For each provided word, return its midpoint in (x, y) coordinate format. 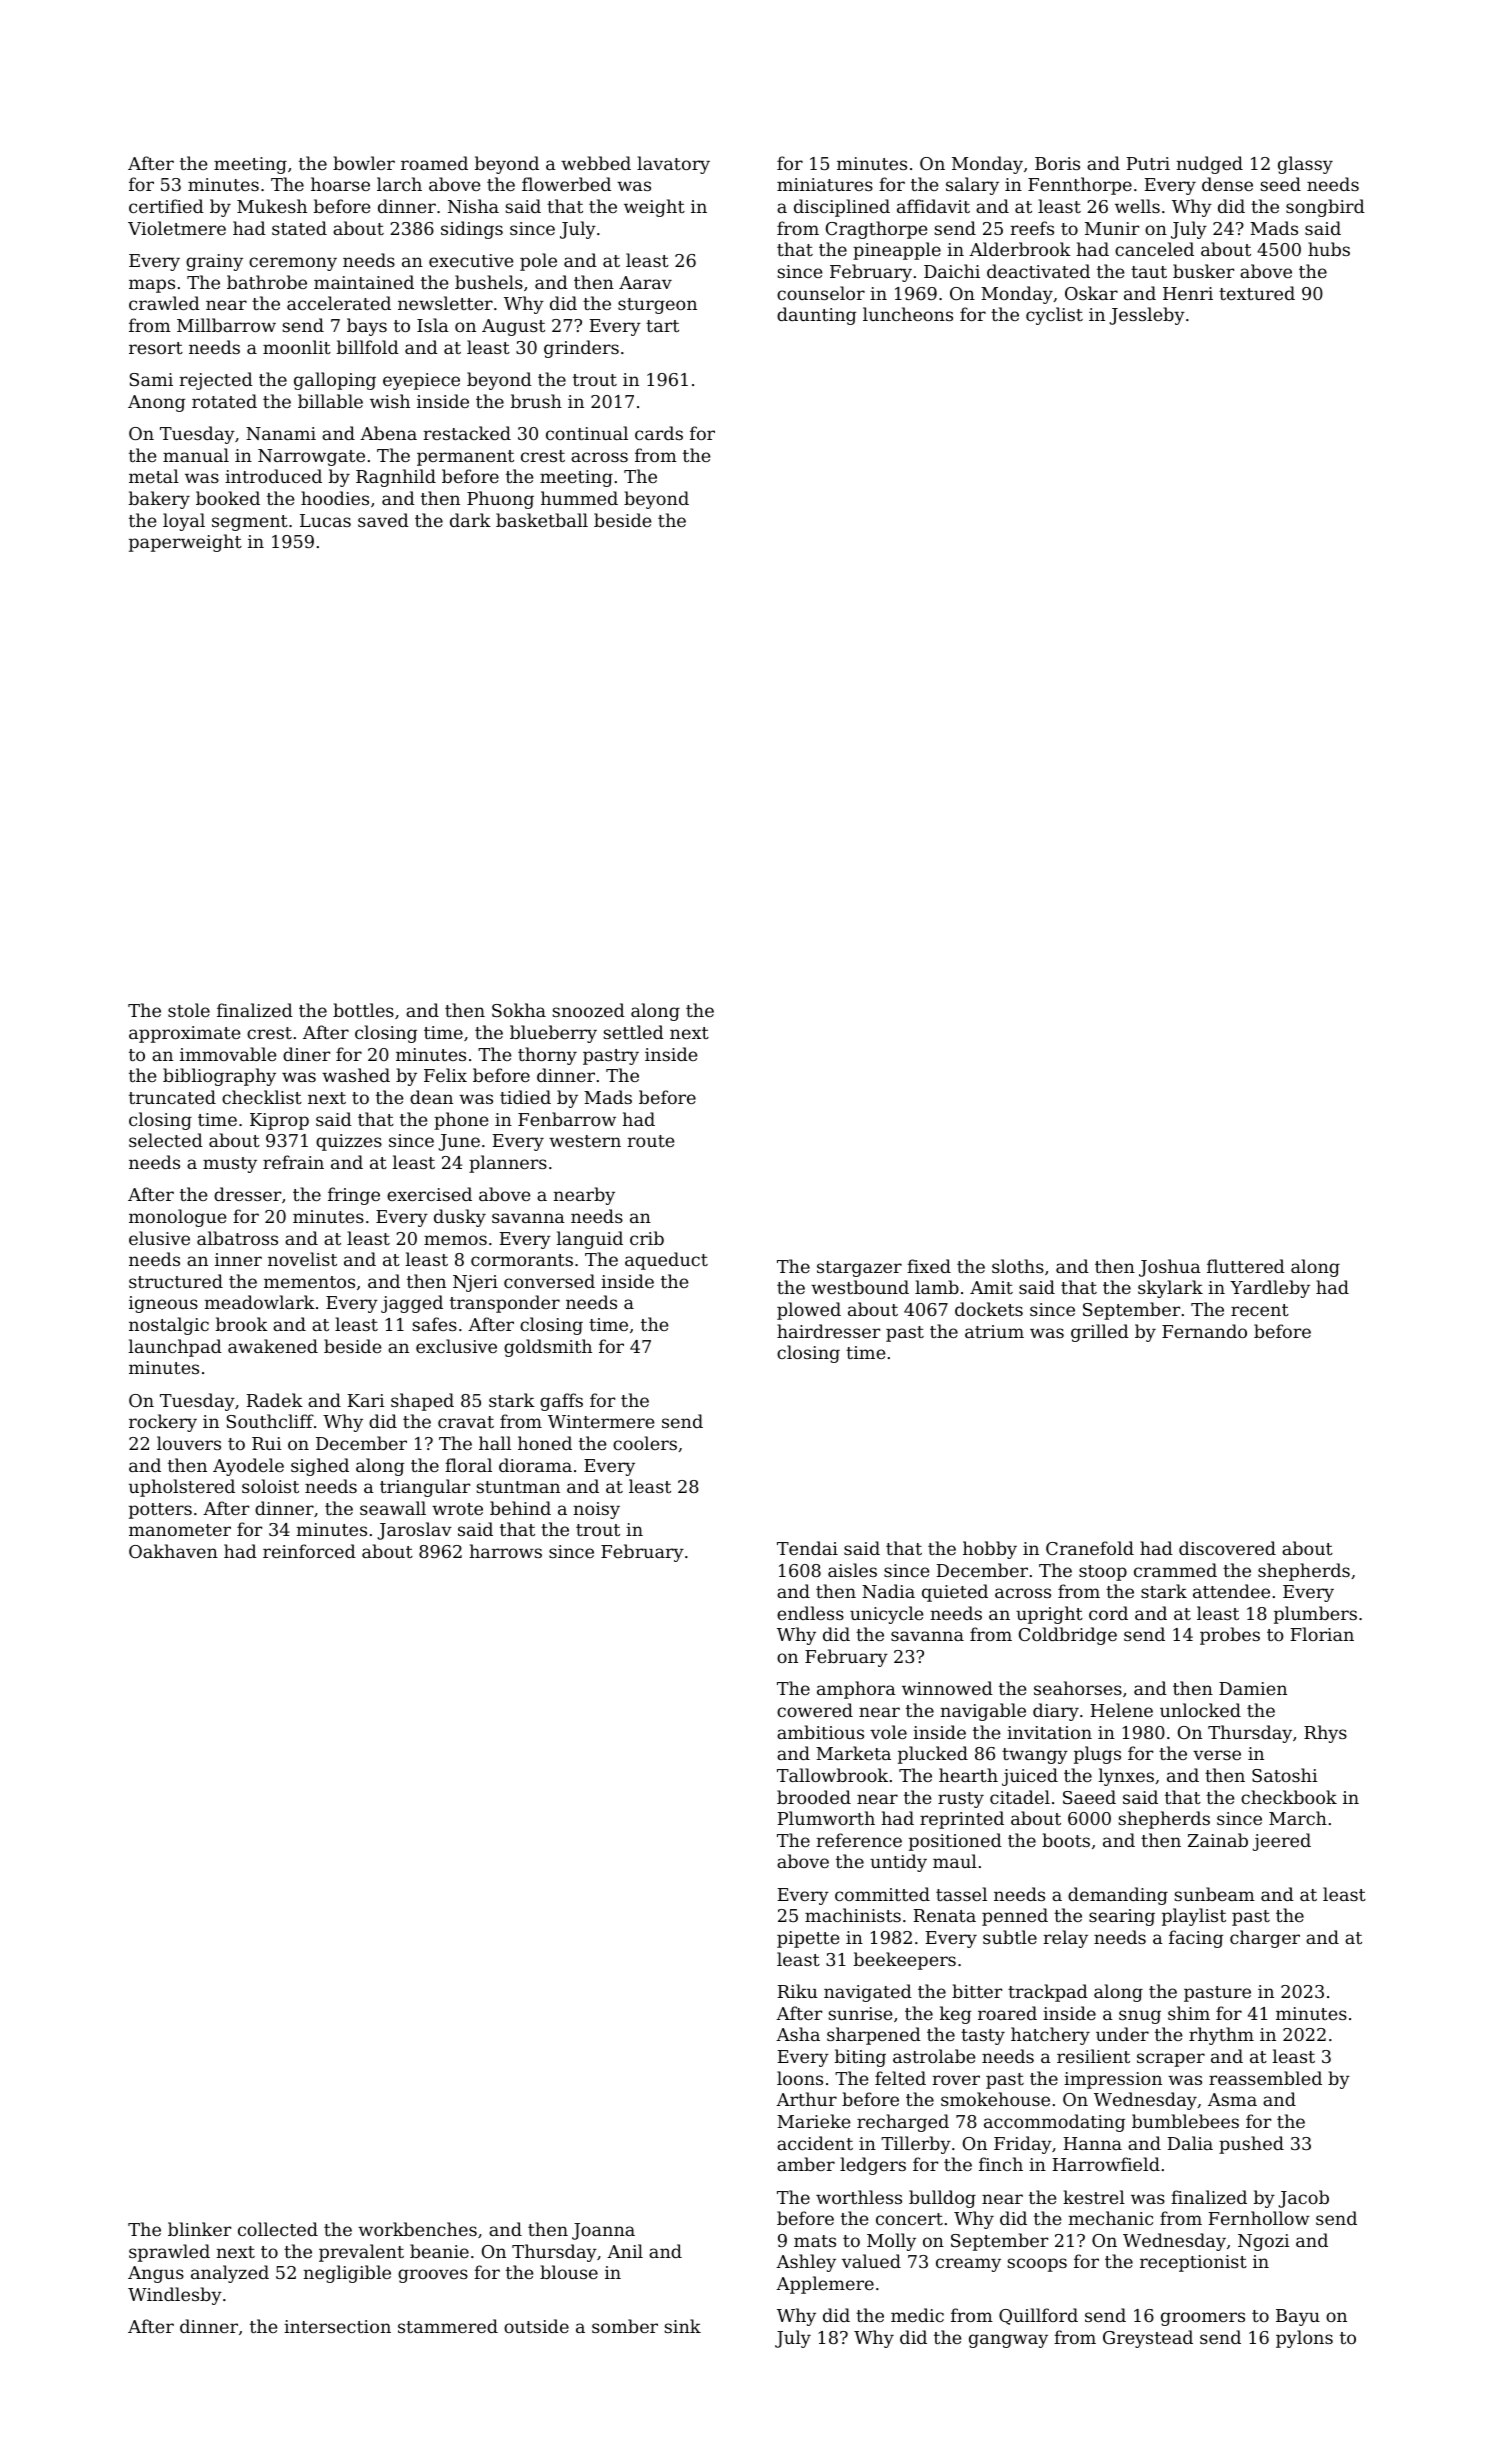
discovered (1227, 1548)
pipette (808, 1939)
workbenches (417, 2229)
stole (189, 1010)
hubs (1329, 249)
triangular (425, 1488)
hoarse (340, 184)
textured (1257, 293)
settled (633, 1032)
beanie (439, 2251)
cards (659, 433)
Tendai (807, 1548)
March (1298, 1818)
